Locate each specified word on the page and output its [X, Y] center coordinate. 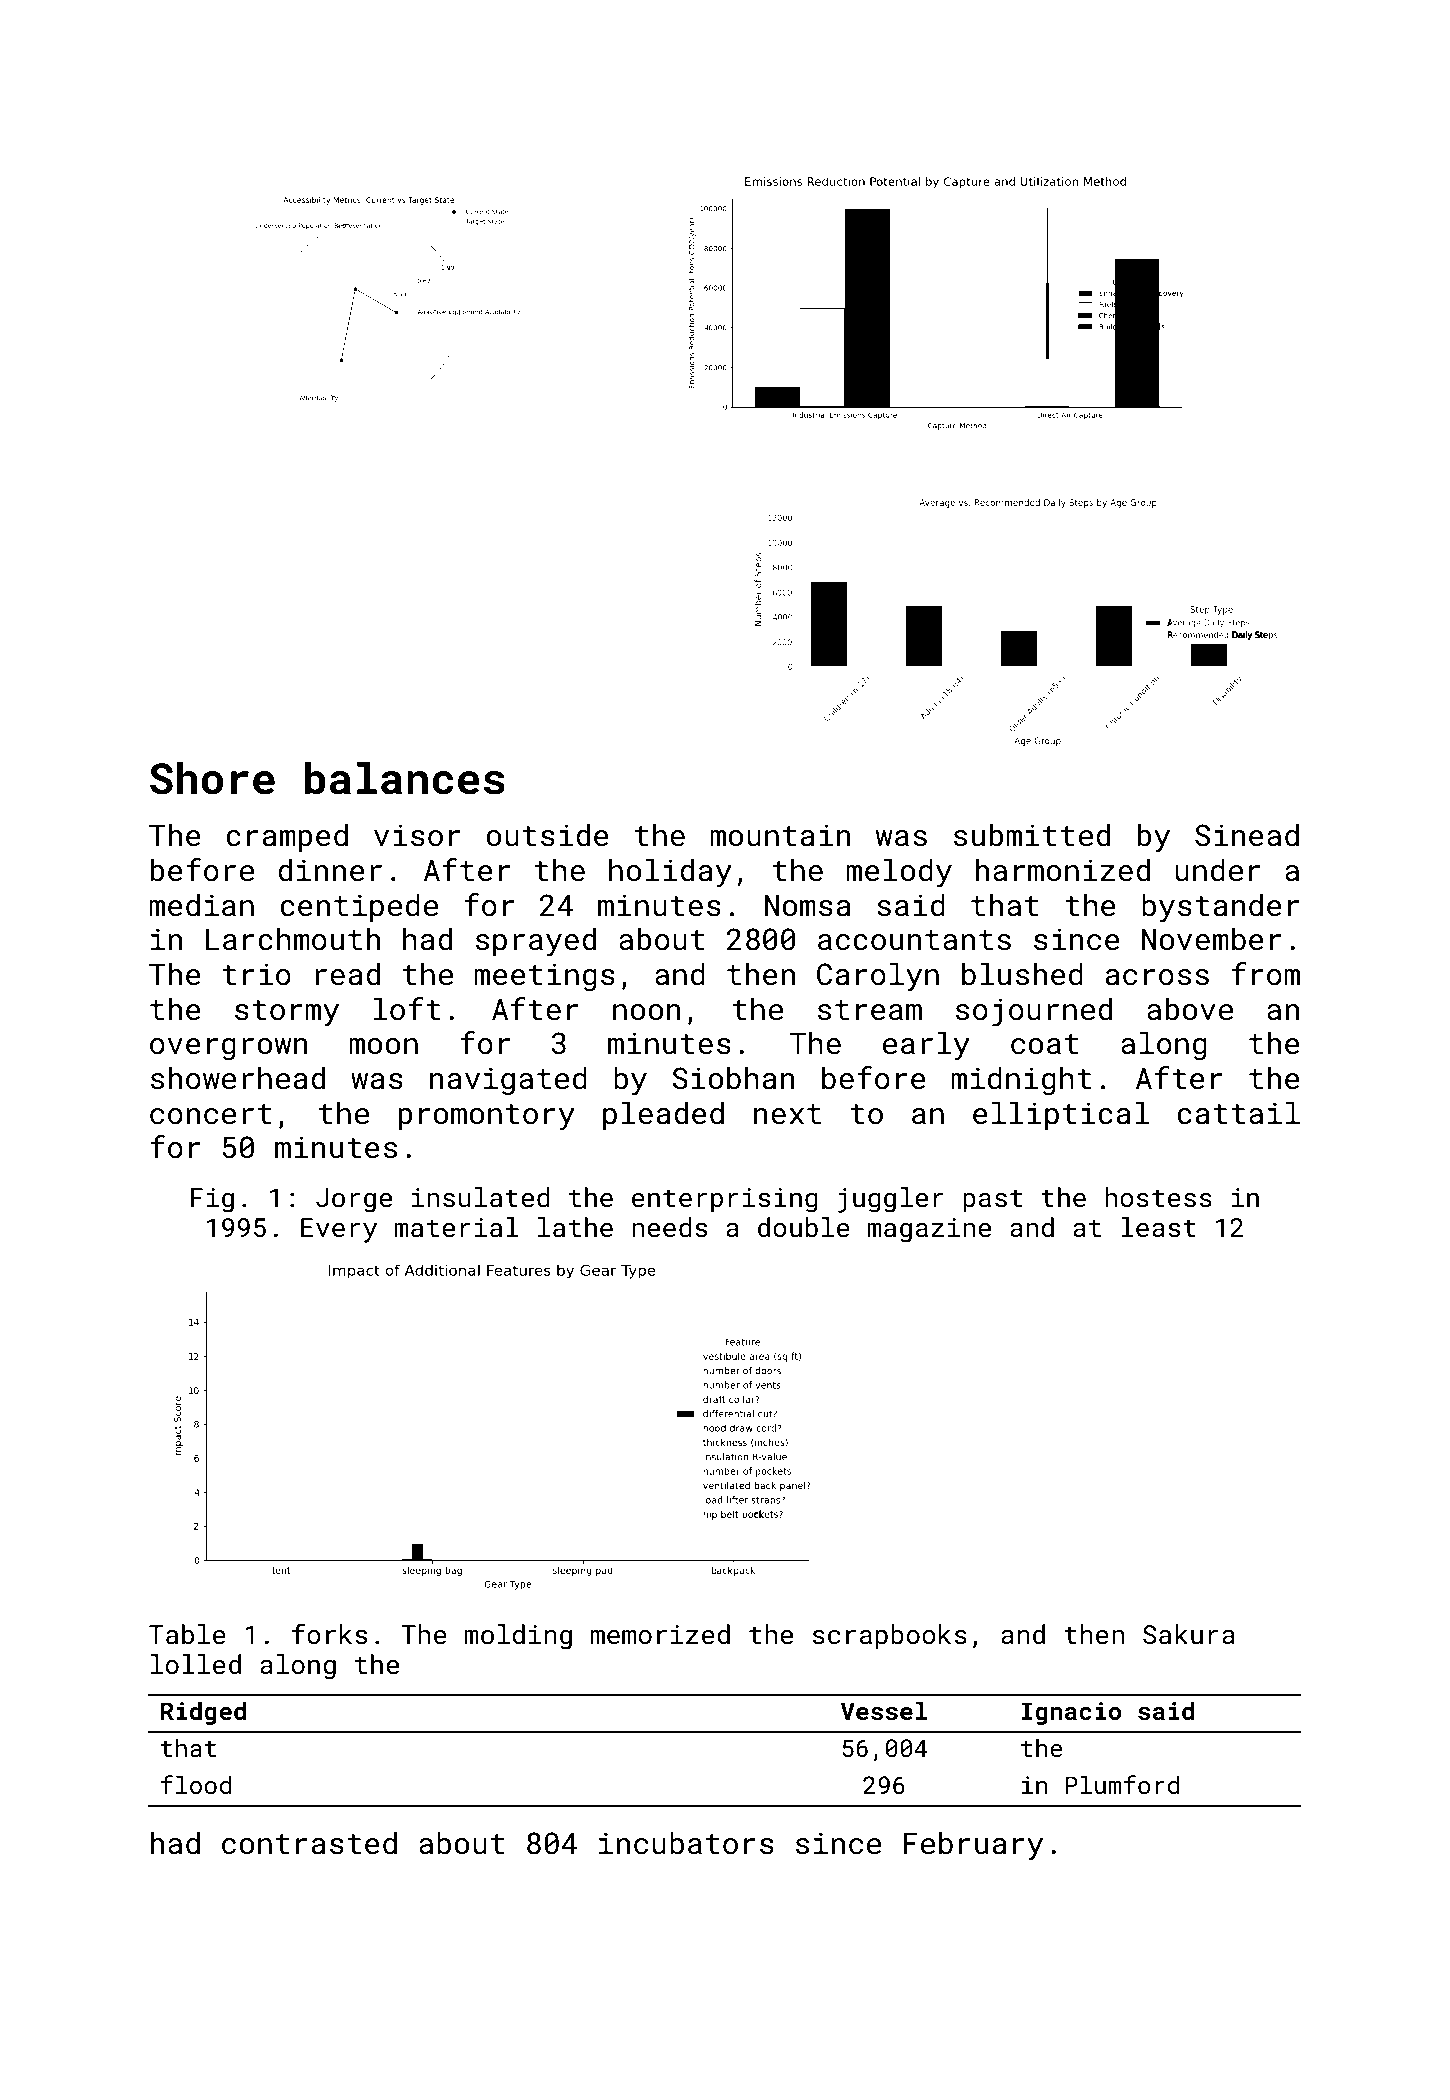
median [201, 905]
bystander [1220, 908]
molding [518, 1637]
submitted [1032, 835]
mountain [780, 835]
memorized [660, 1634]
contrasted [309, 1843]
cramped [287, 837]
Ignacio [1071, 1713]
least [1158, 1227]
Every [339, 1230]
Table [187, 1634]
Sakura [1189, 1634]
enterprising [725, 1200]
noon [647, 1012]
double [804, 1227]
